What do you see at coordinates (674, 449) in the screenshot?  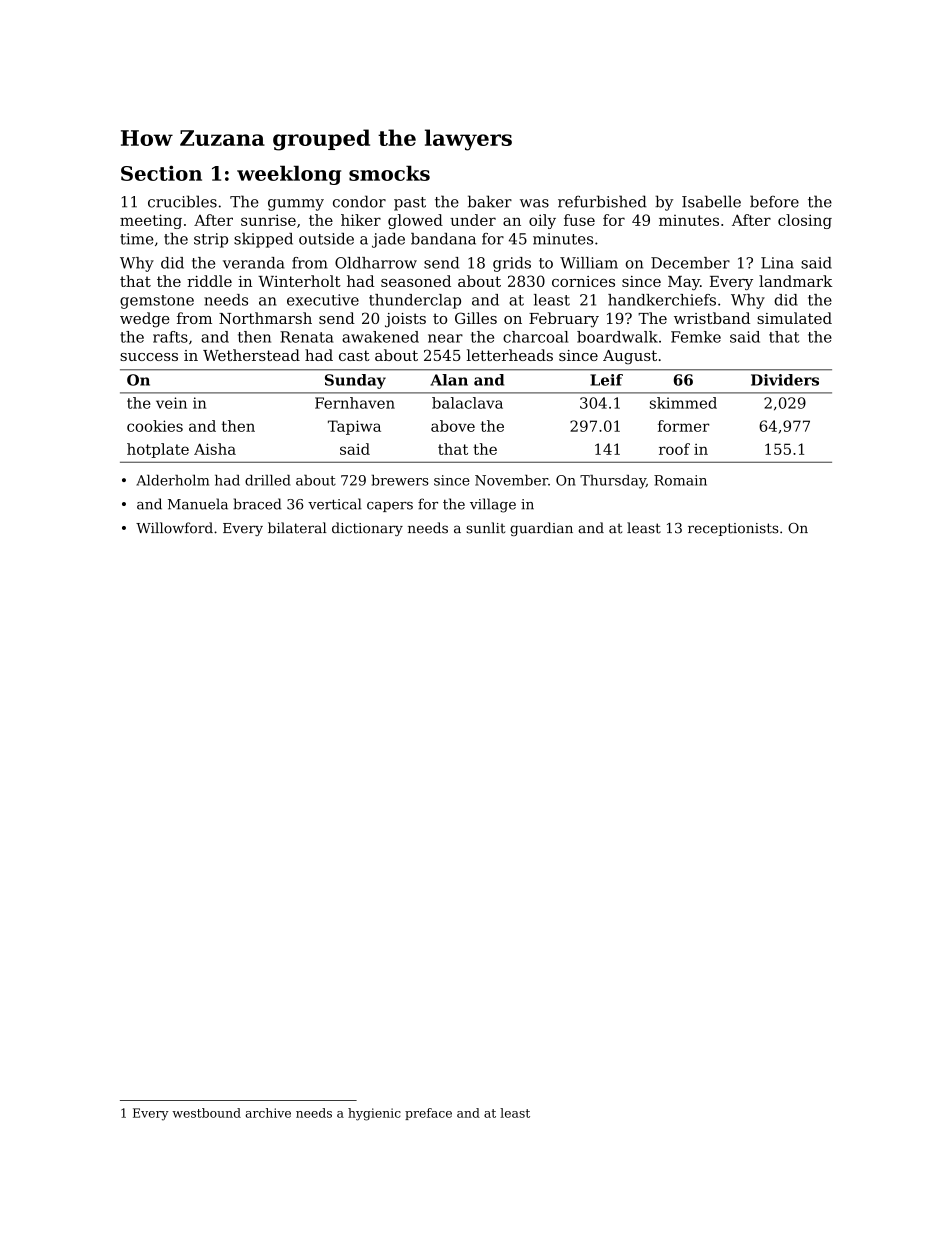 I see `roof` at bounding box center [674, 449].
